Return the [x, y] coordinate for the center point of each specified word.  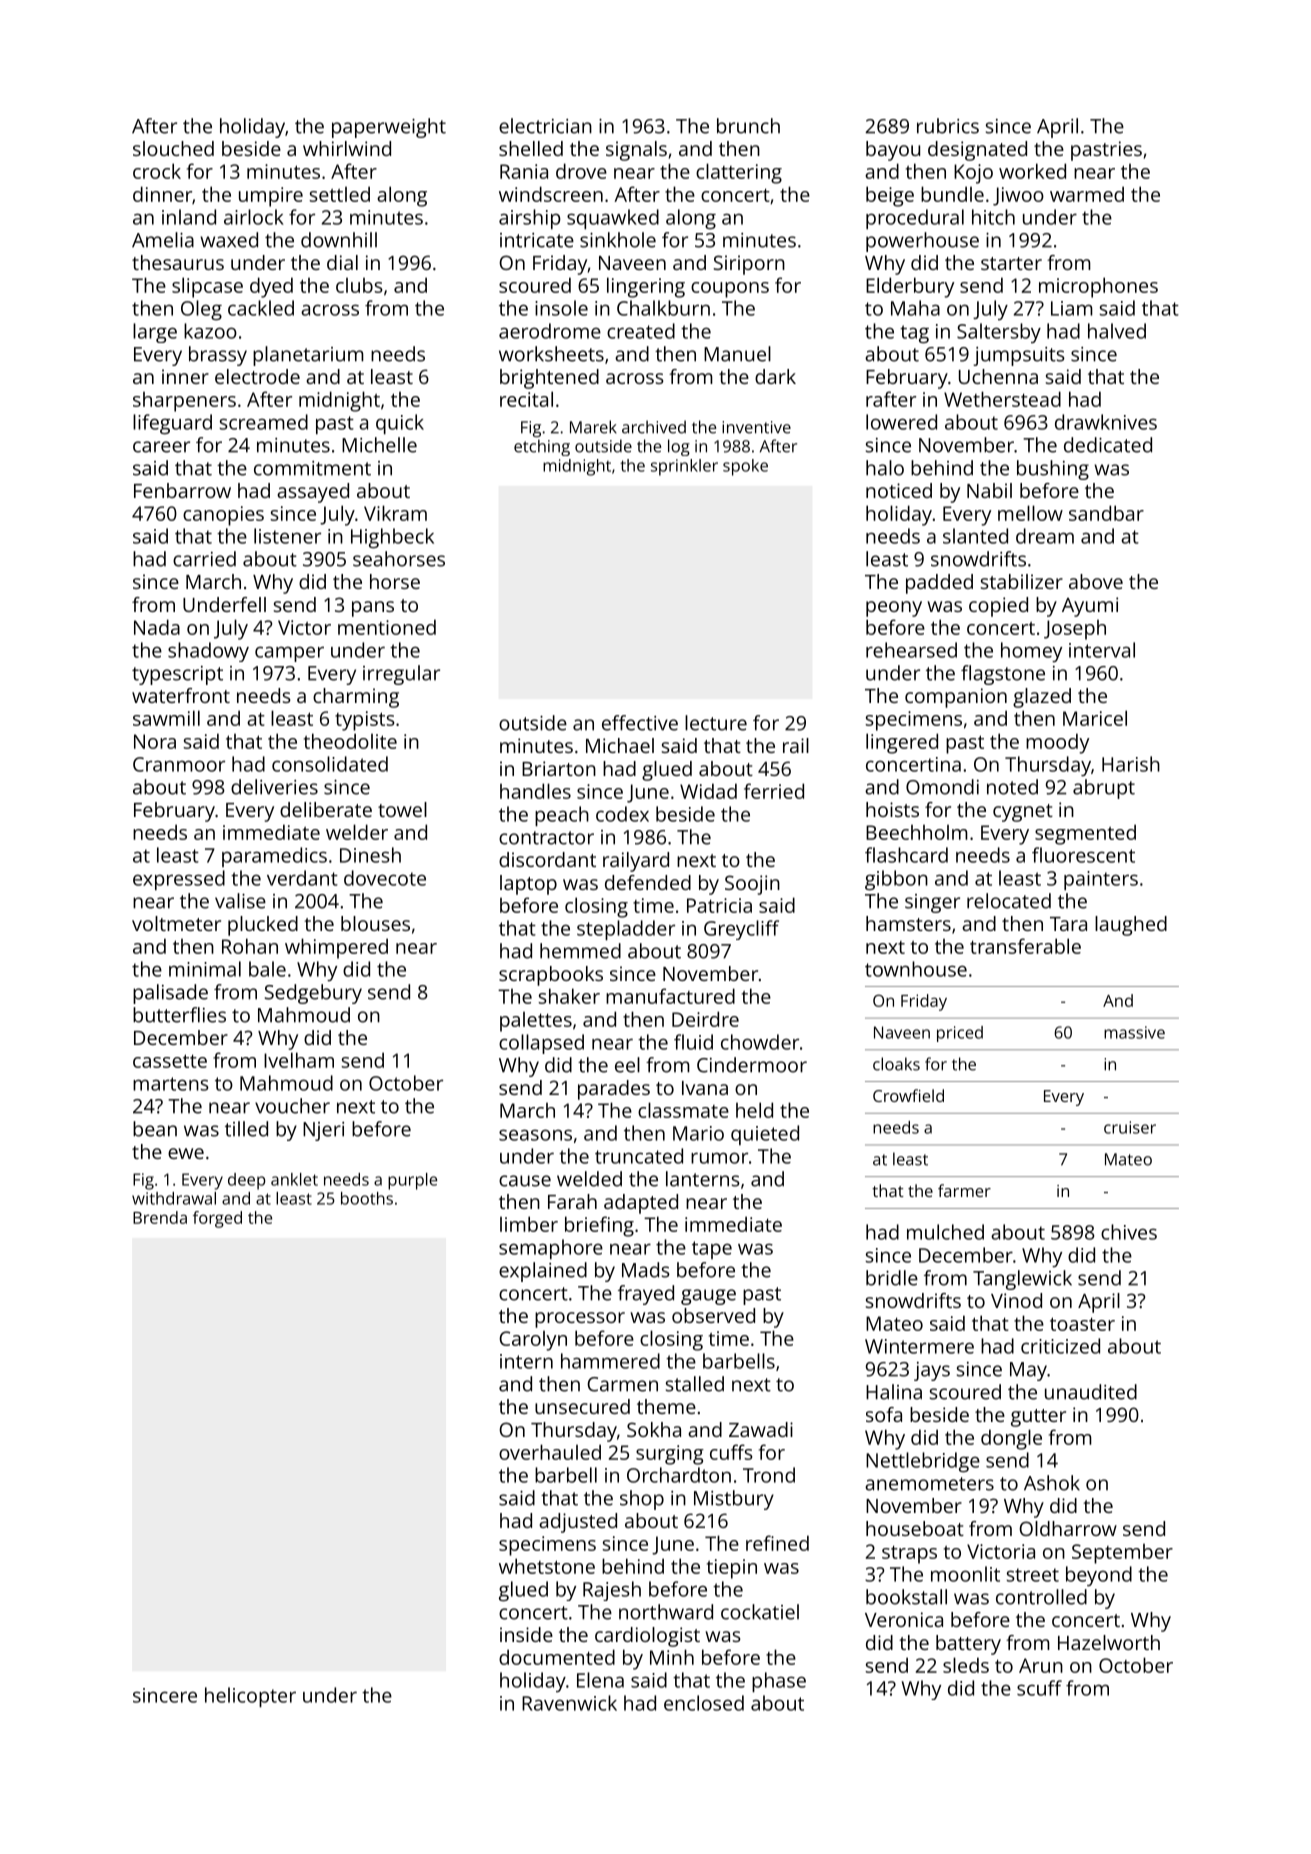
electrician [545, 126]
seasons [535, 1135]
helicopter [250, 1697]
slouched [173, 148]
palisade [170, 994]
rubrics [948, 126]
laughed [1131, 926]
